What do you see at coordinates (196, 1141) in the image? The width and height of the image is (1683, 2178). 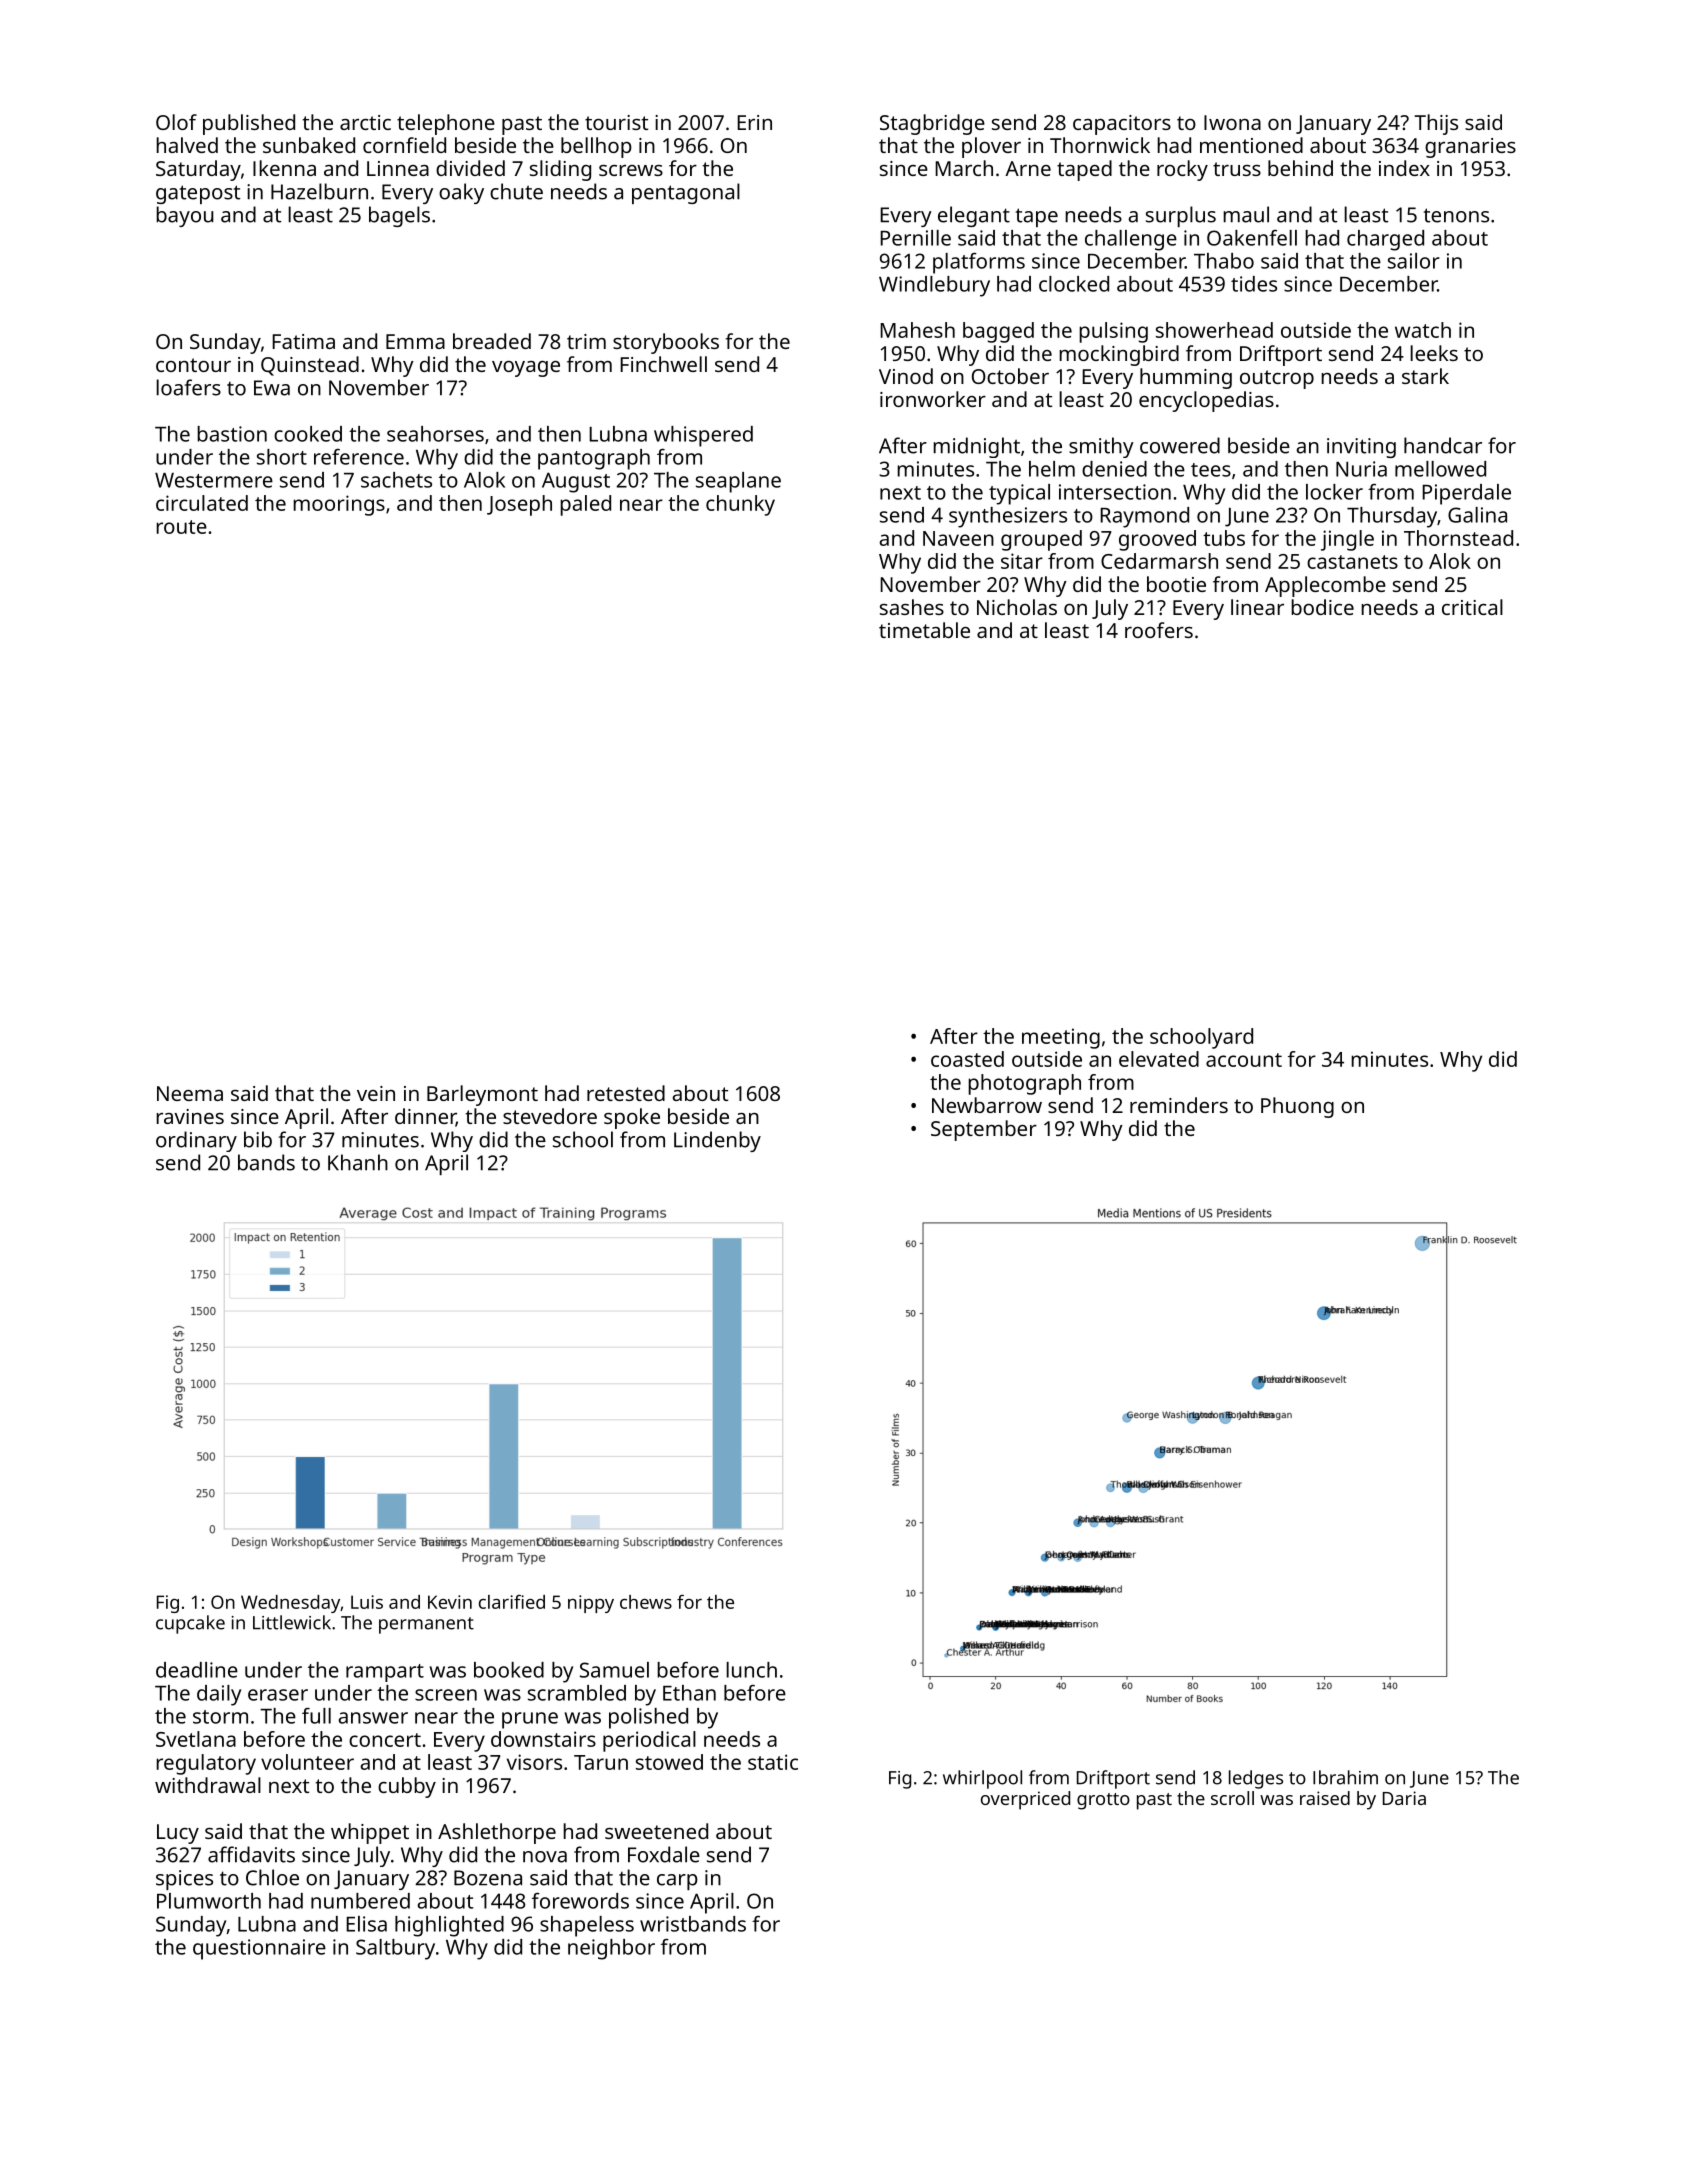 I see `ordinary` at bounding box center [196, 1141].
